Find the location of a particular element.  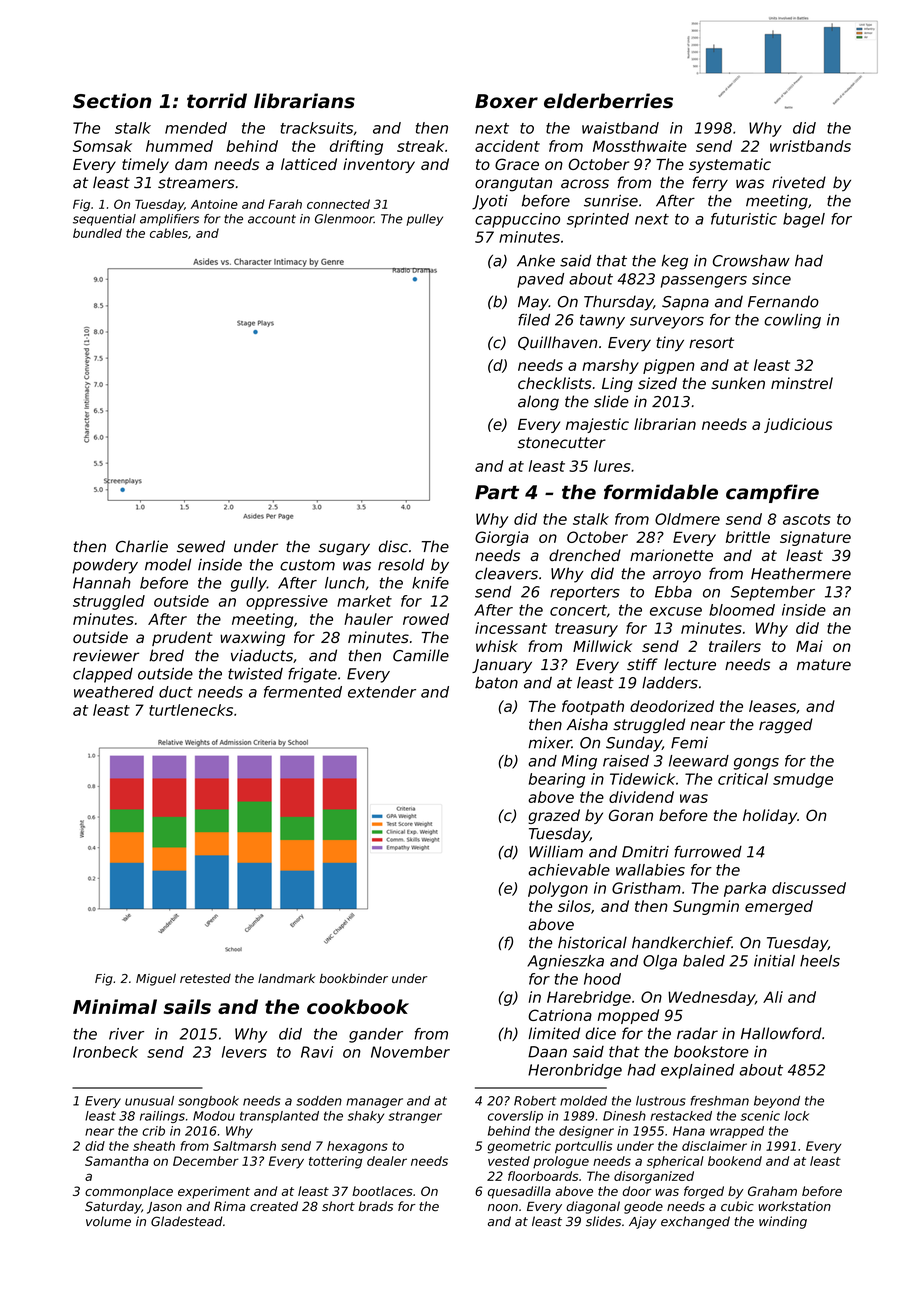

hummed is located at coordinates (179, 146).
